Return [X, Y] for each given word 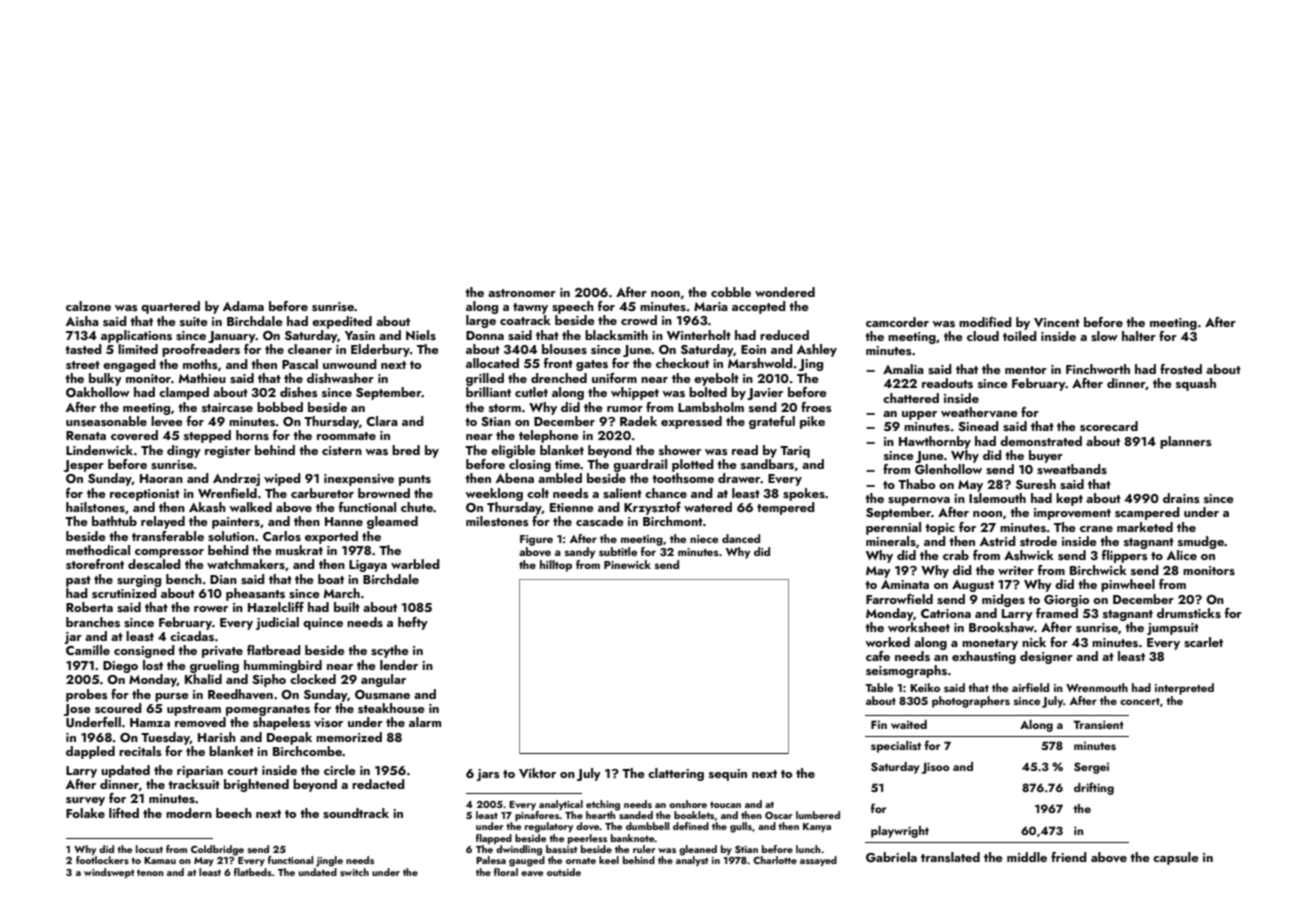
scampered [1147, 513]
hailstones [95, 507]
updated [125, 771]
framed [1057, 613]
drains [1181, 498]
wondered [785, 292]
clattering [676, 774]
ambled [560, 478]
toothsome [683, 478]
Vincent [1057, 322]
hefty [413, 623]
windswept [109, 873]
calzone [88, 306]
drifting [1094, 788]
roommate [346, 436]
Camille [88, 650]
